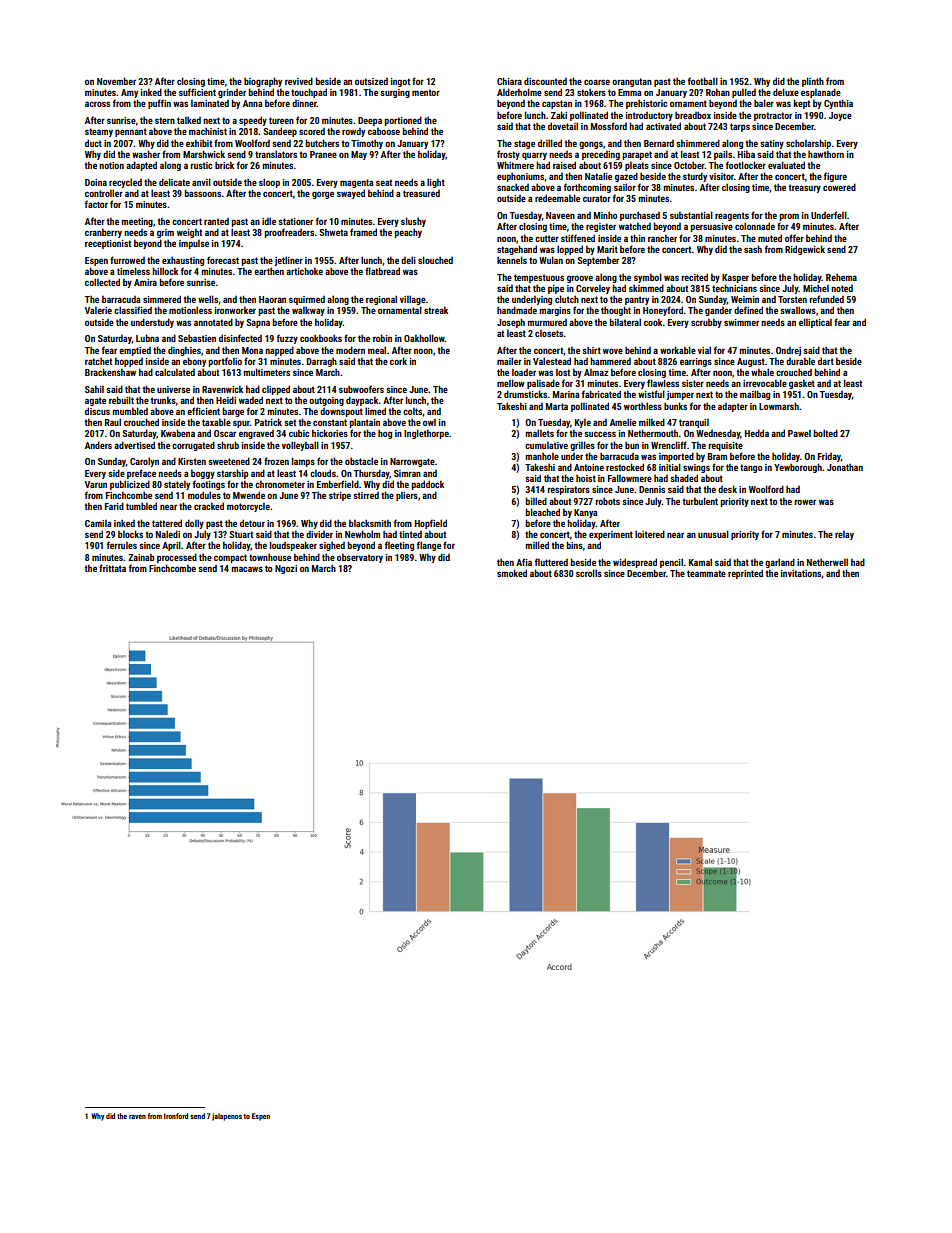 Image resolution: width=952 pixels, height=1233 pixels. Describe the element at coordinates (176, 1116) in the screenshot. I see `Ironford` at that location.
